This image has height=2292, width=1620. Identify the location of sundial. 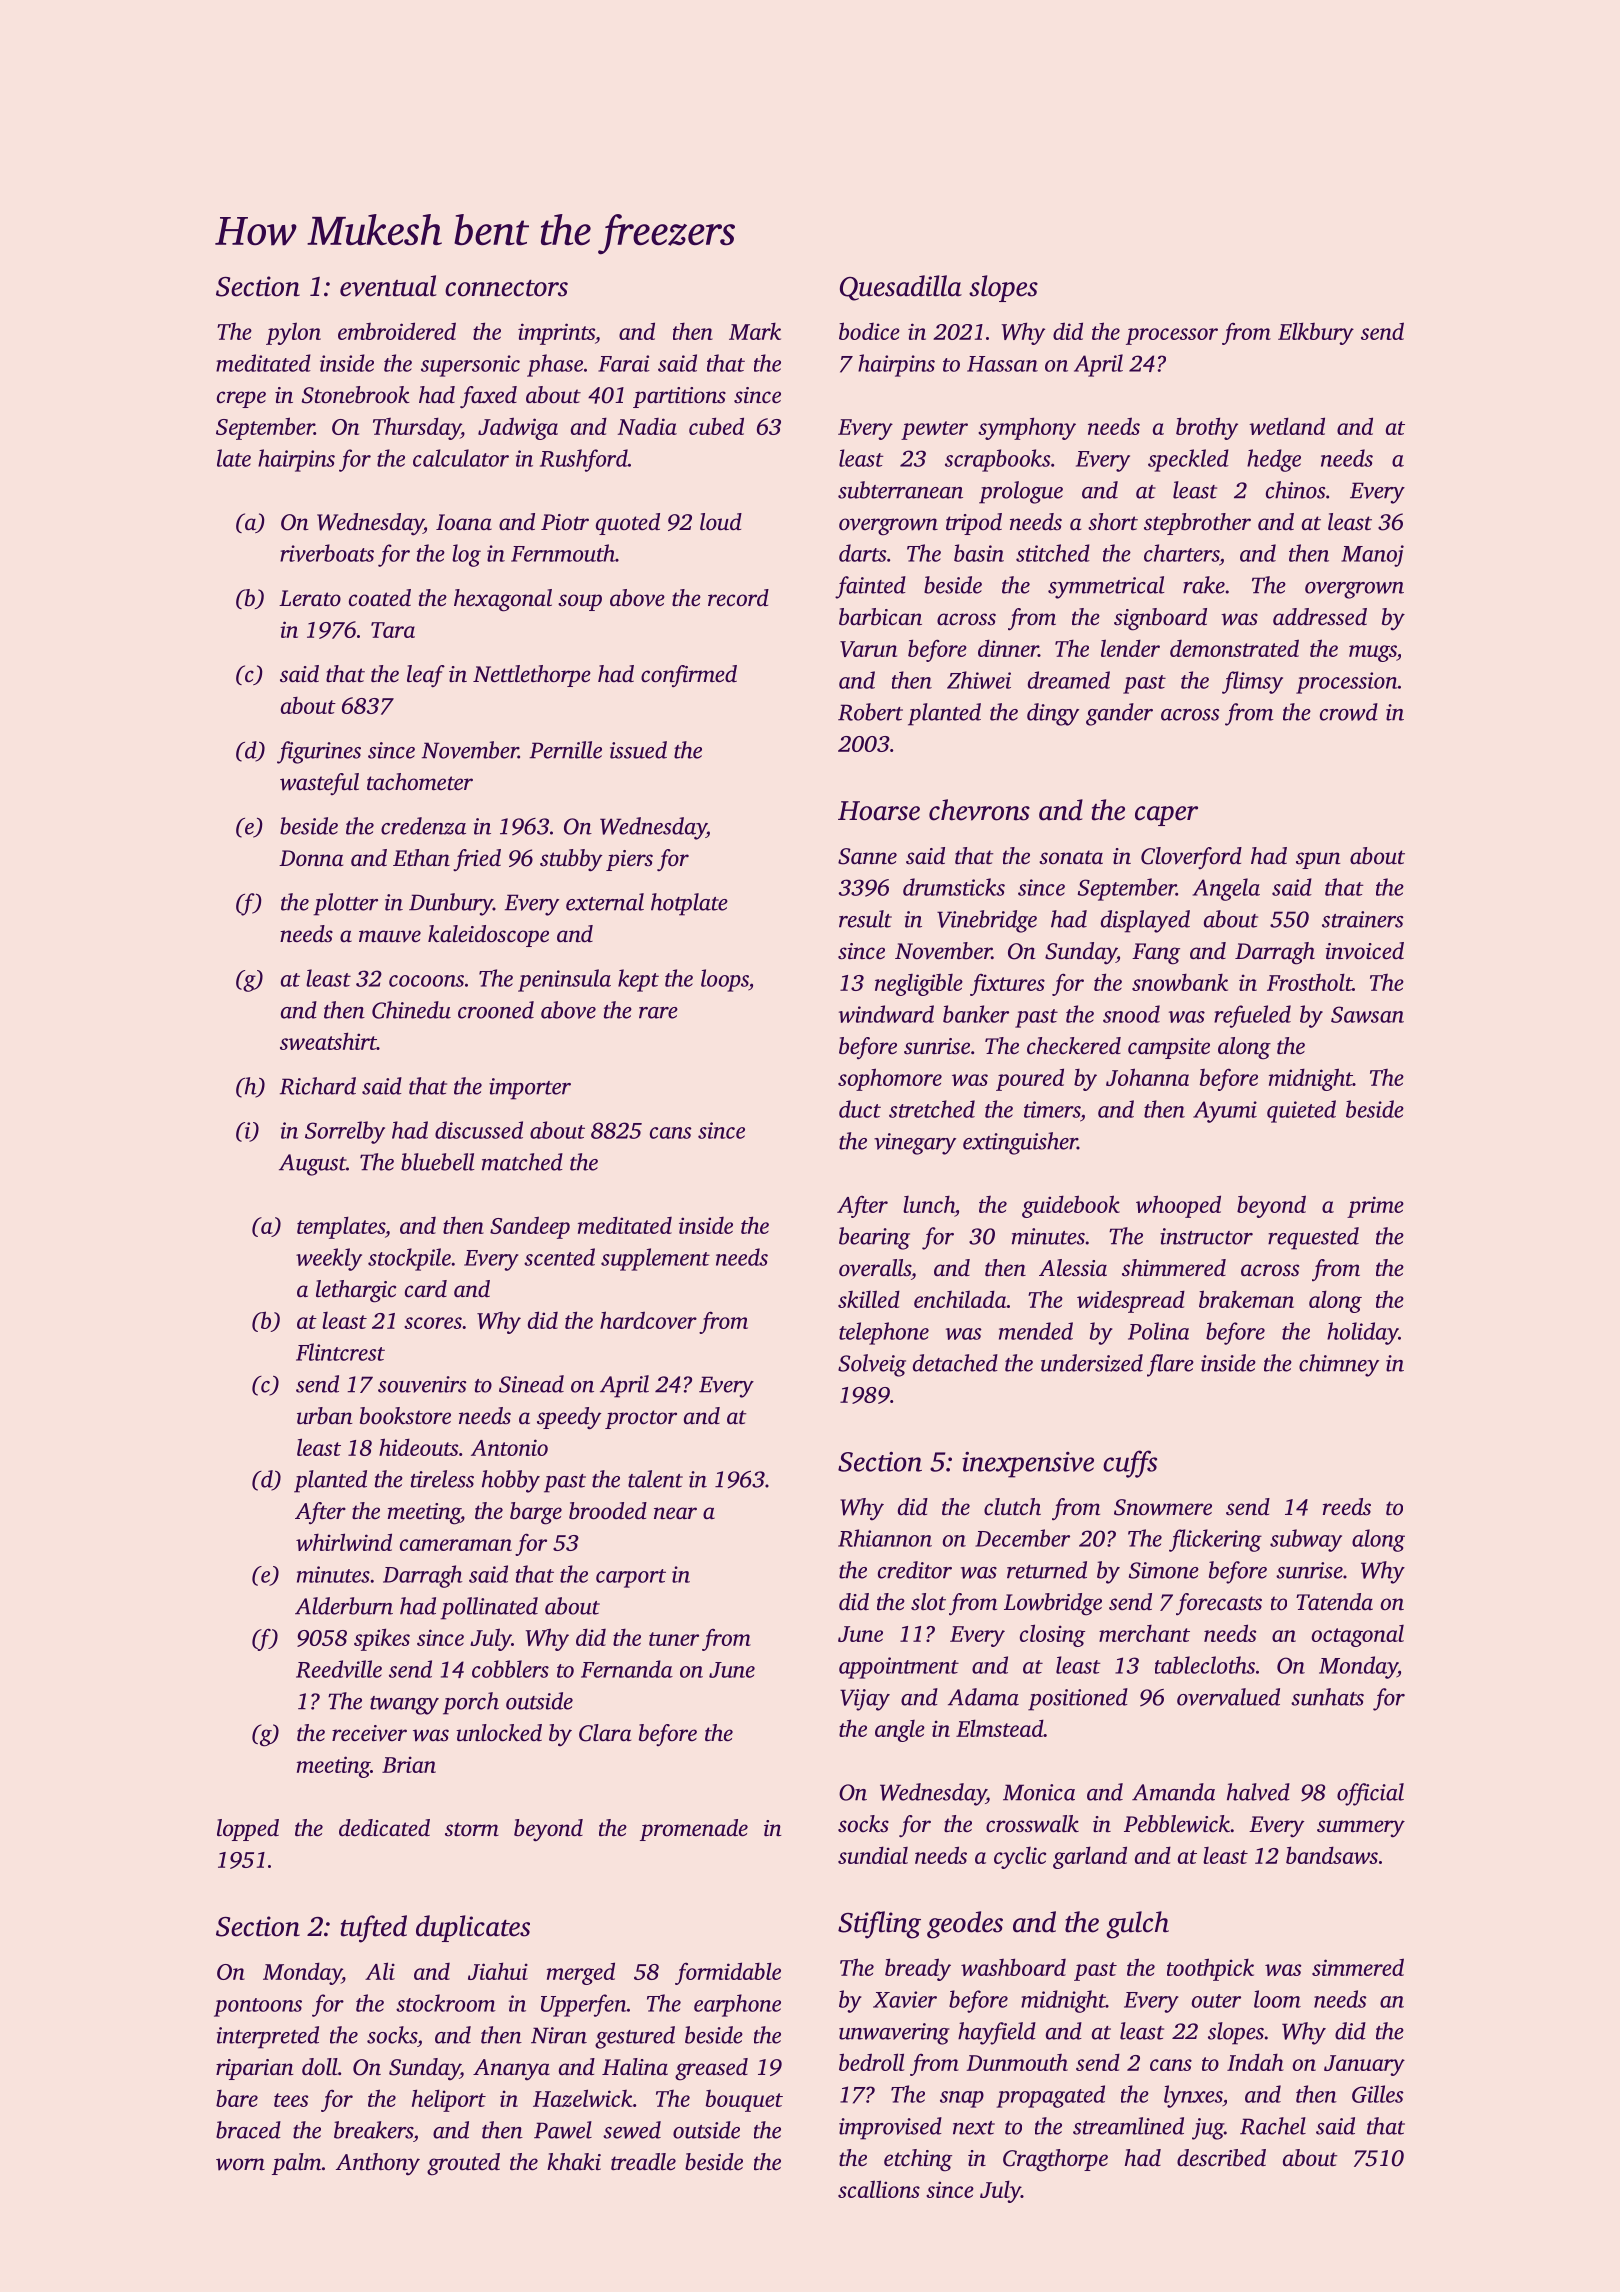
(873, 1855).
